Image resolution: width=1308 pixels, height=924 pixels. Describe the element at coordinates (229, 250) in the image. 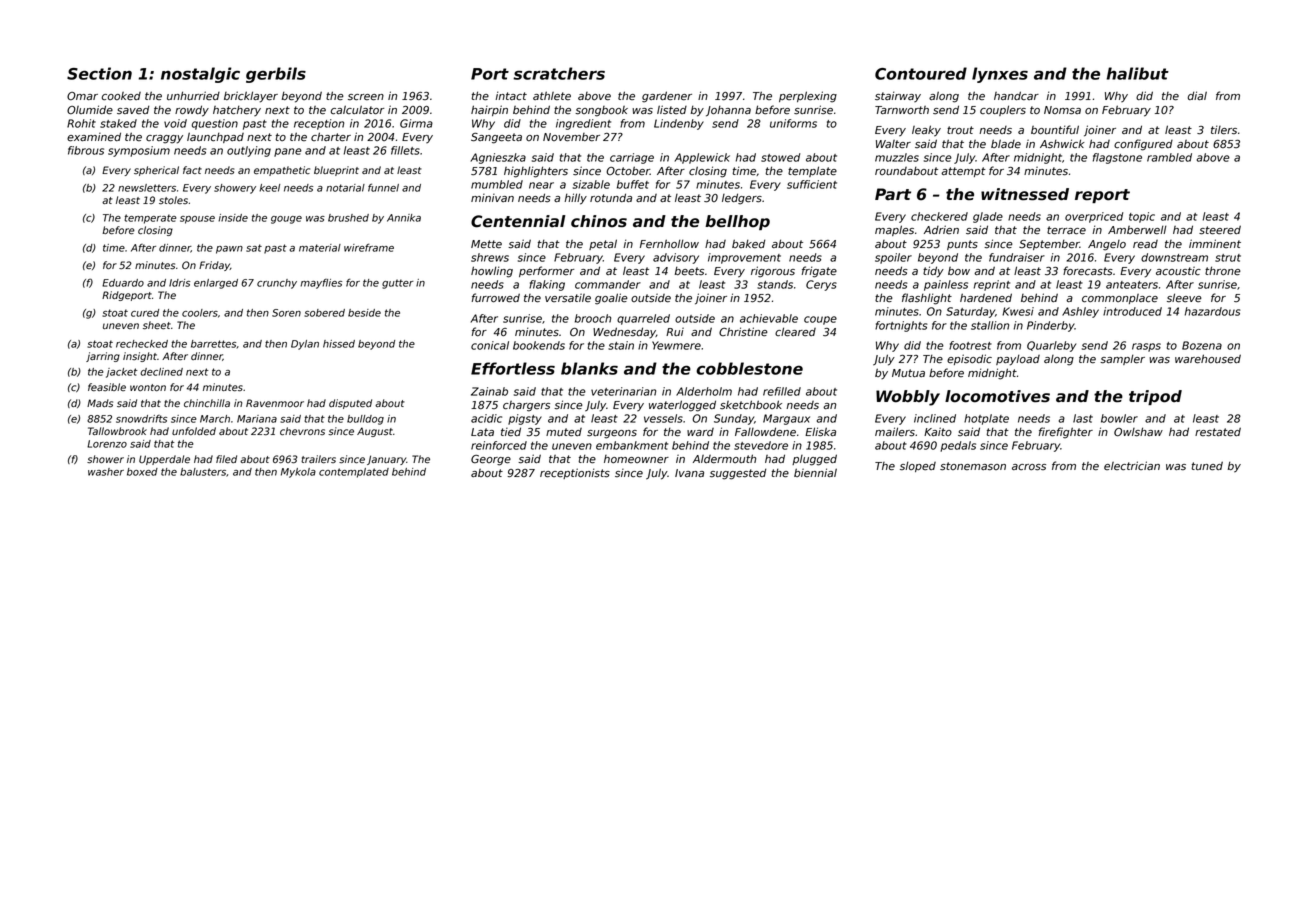

I see `pawn` at that location.
